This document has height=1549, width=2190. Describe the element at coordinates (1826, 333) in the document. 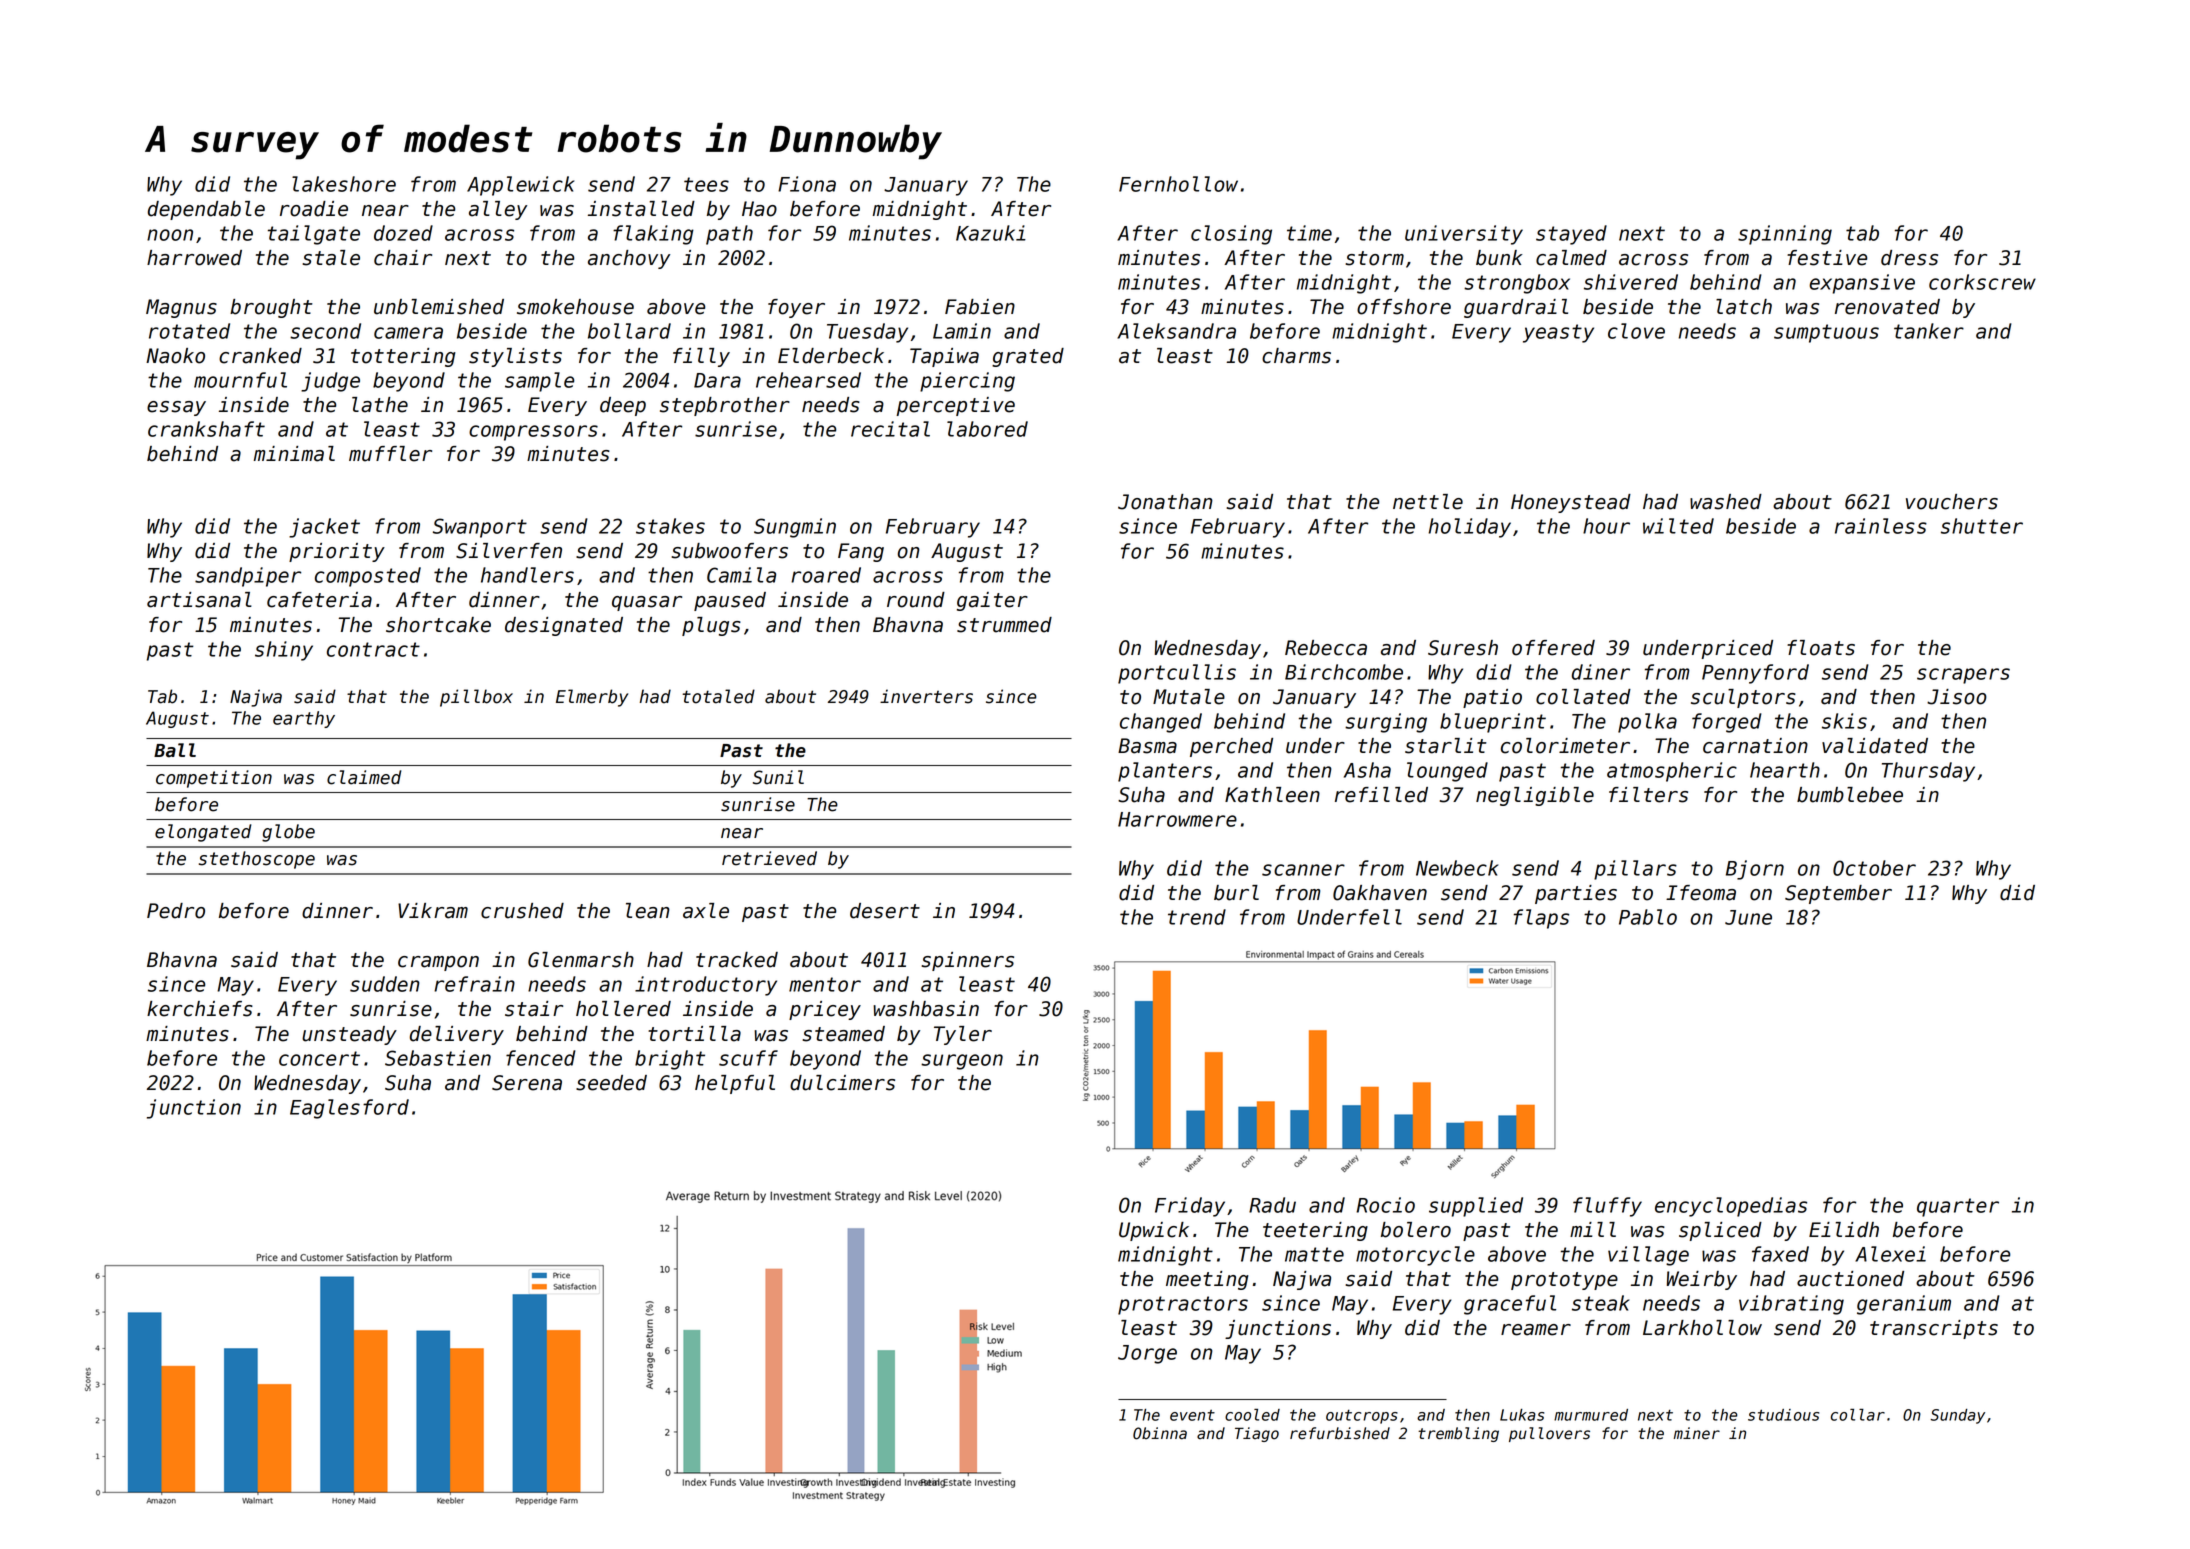

I see `sumptuous` at that location.
